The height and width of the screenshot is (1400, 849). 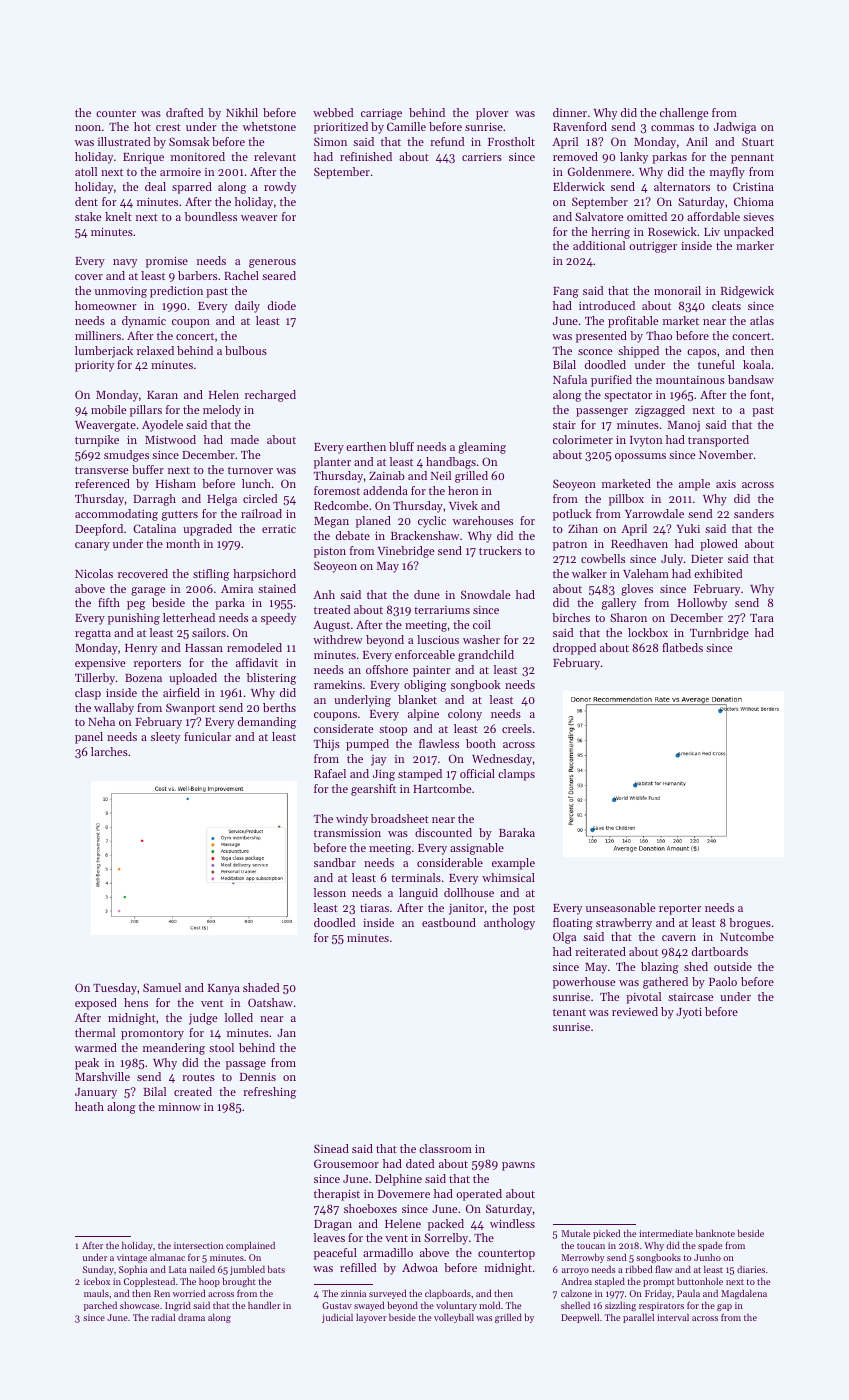 What do you see at coordinates (454, 1318) in the screenshot?
I see `volleyball` at bounding box center [454, 1318].
